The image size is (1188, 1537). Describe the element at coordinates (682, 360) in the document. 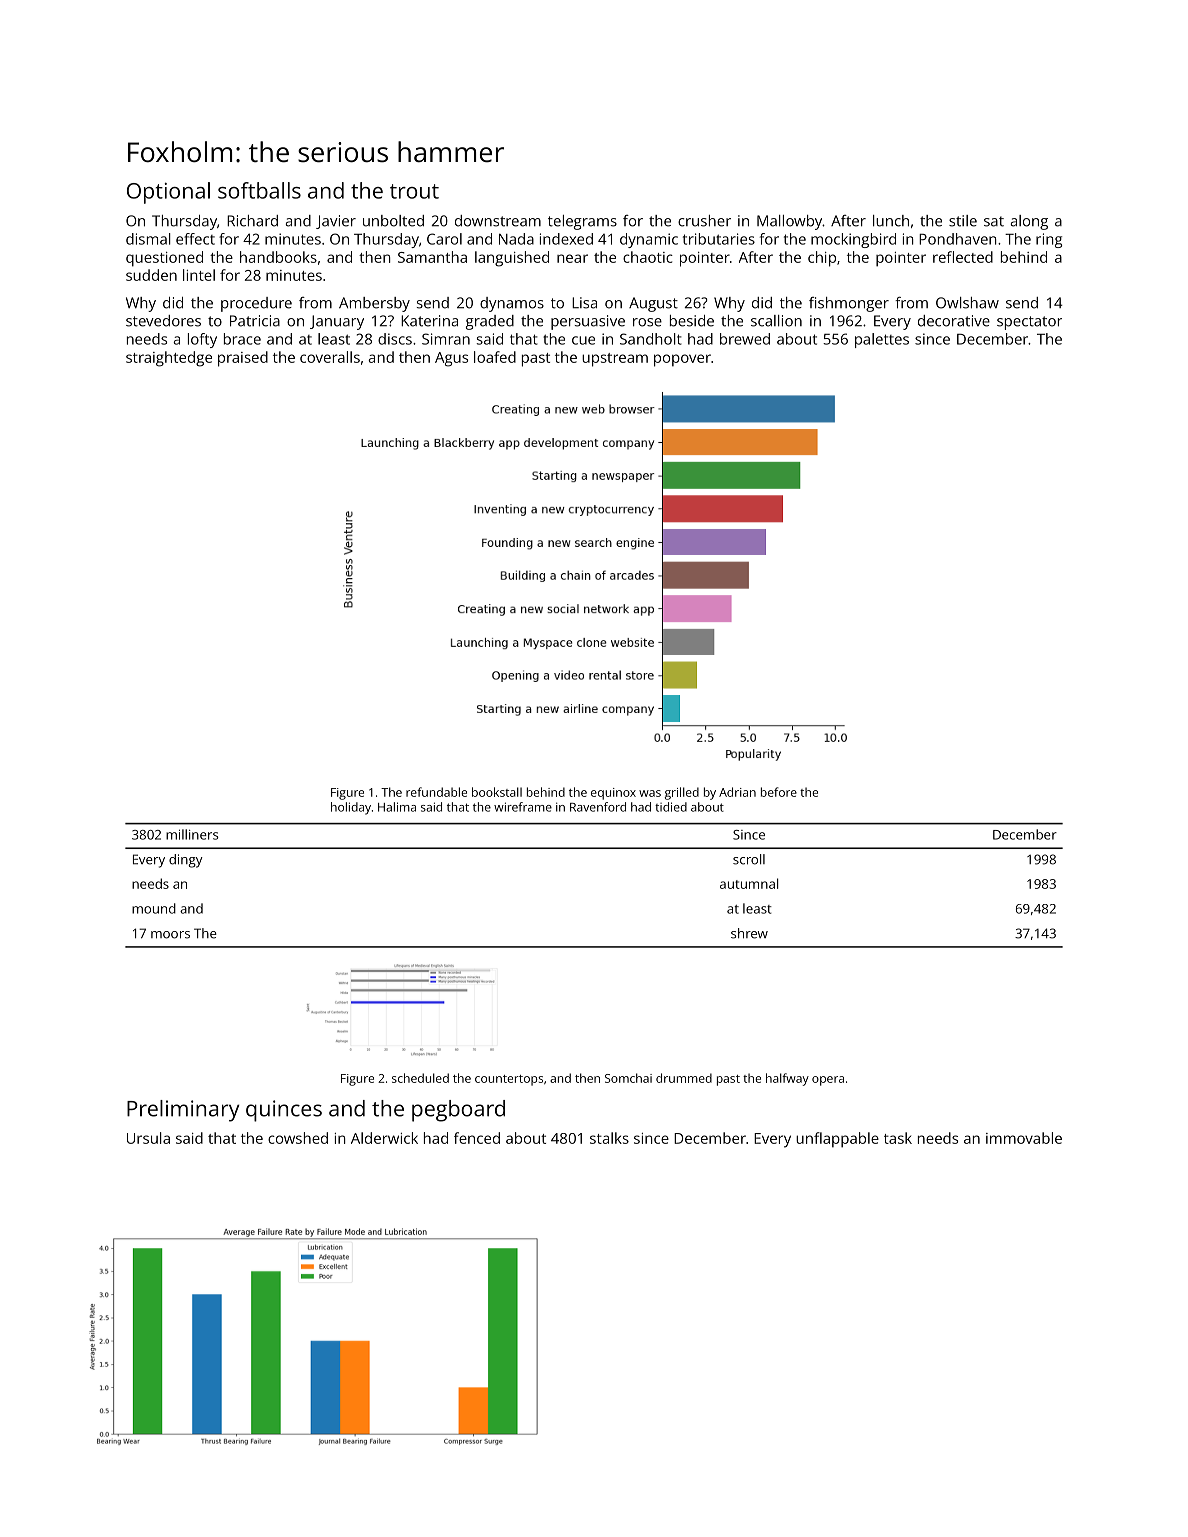

I see `popover` at that location.
